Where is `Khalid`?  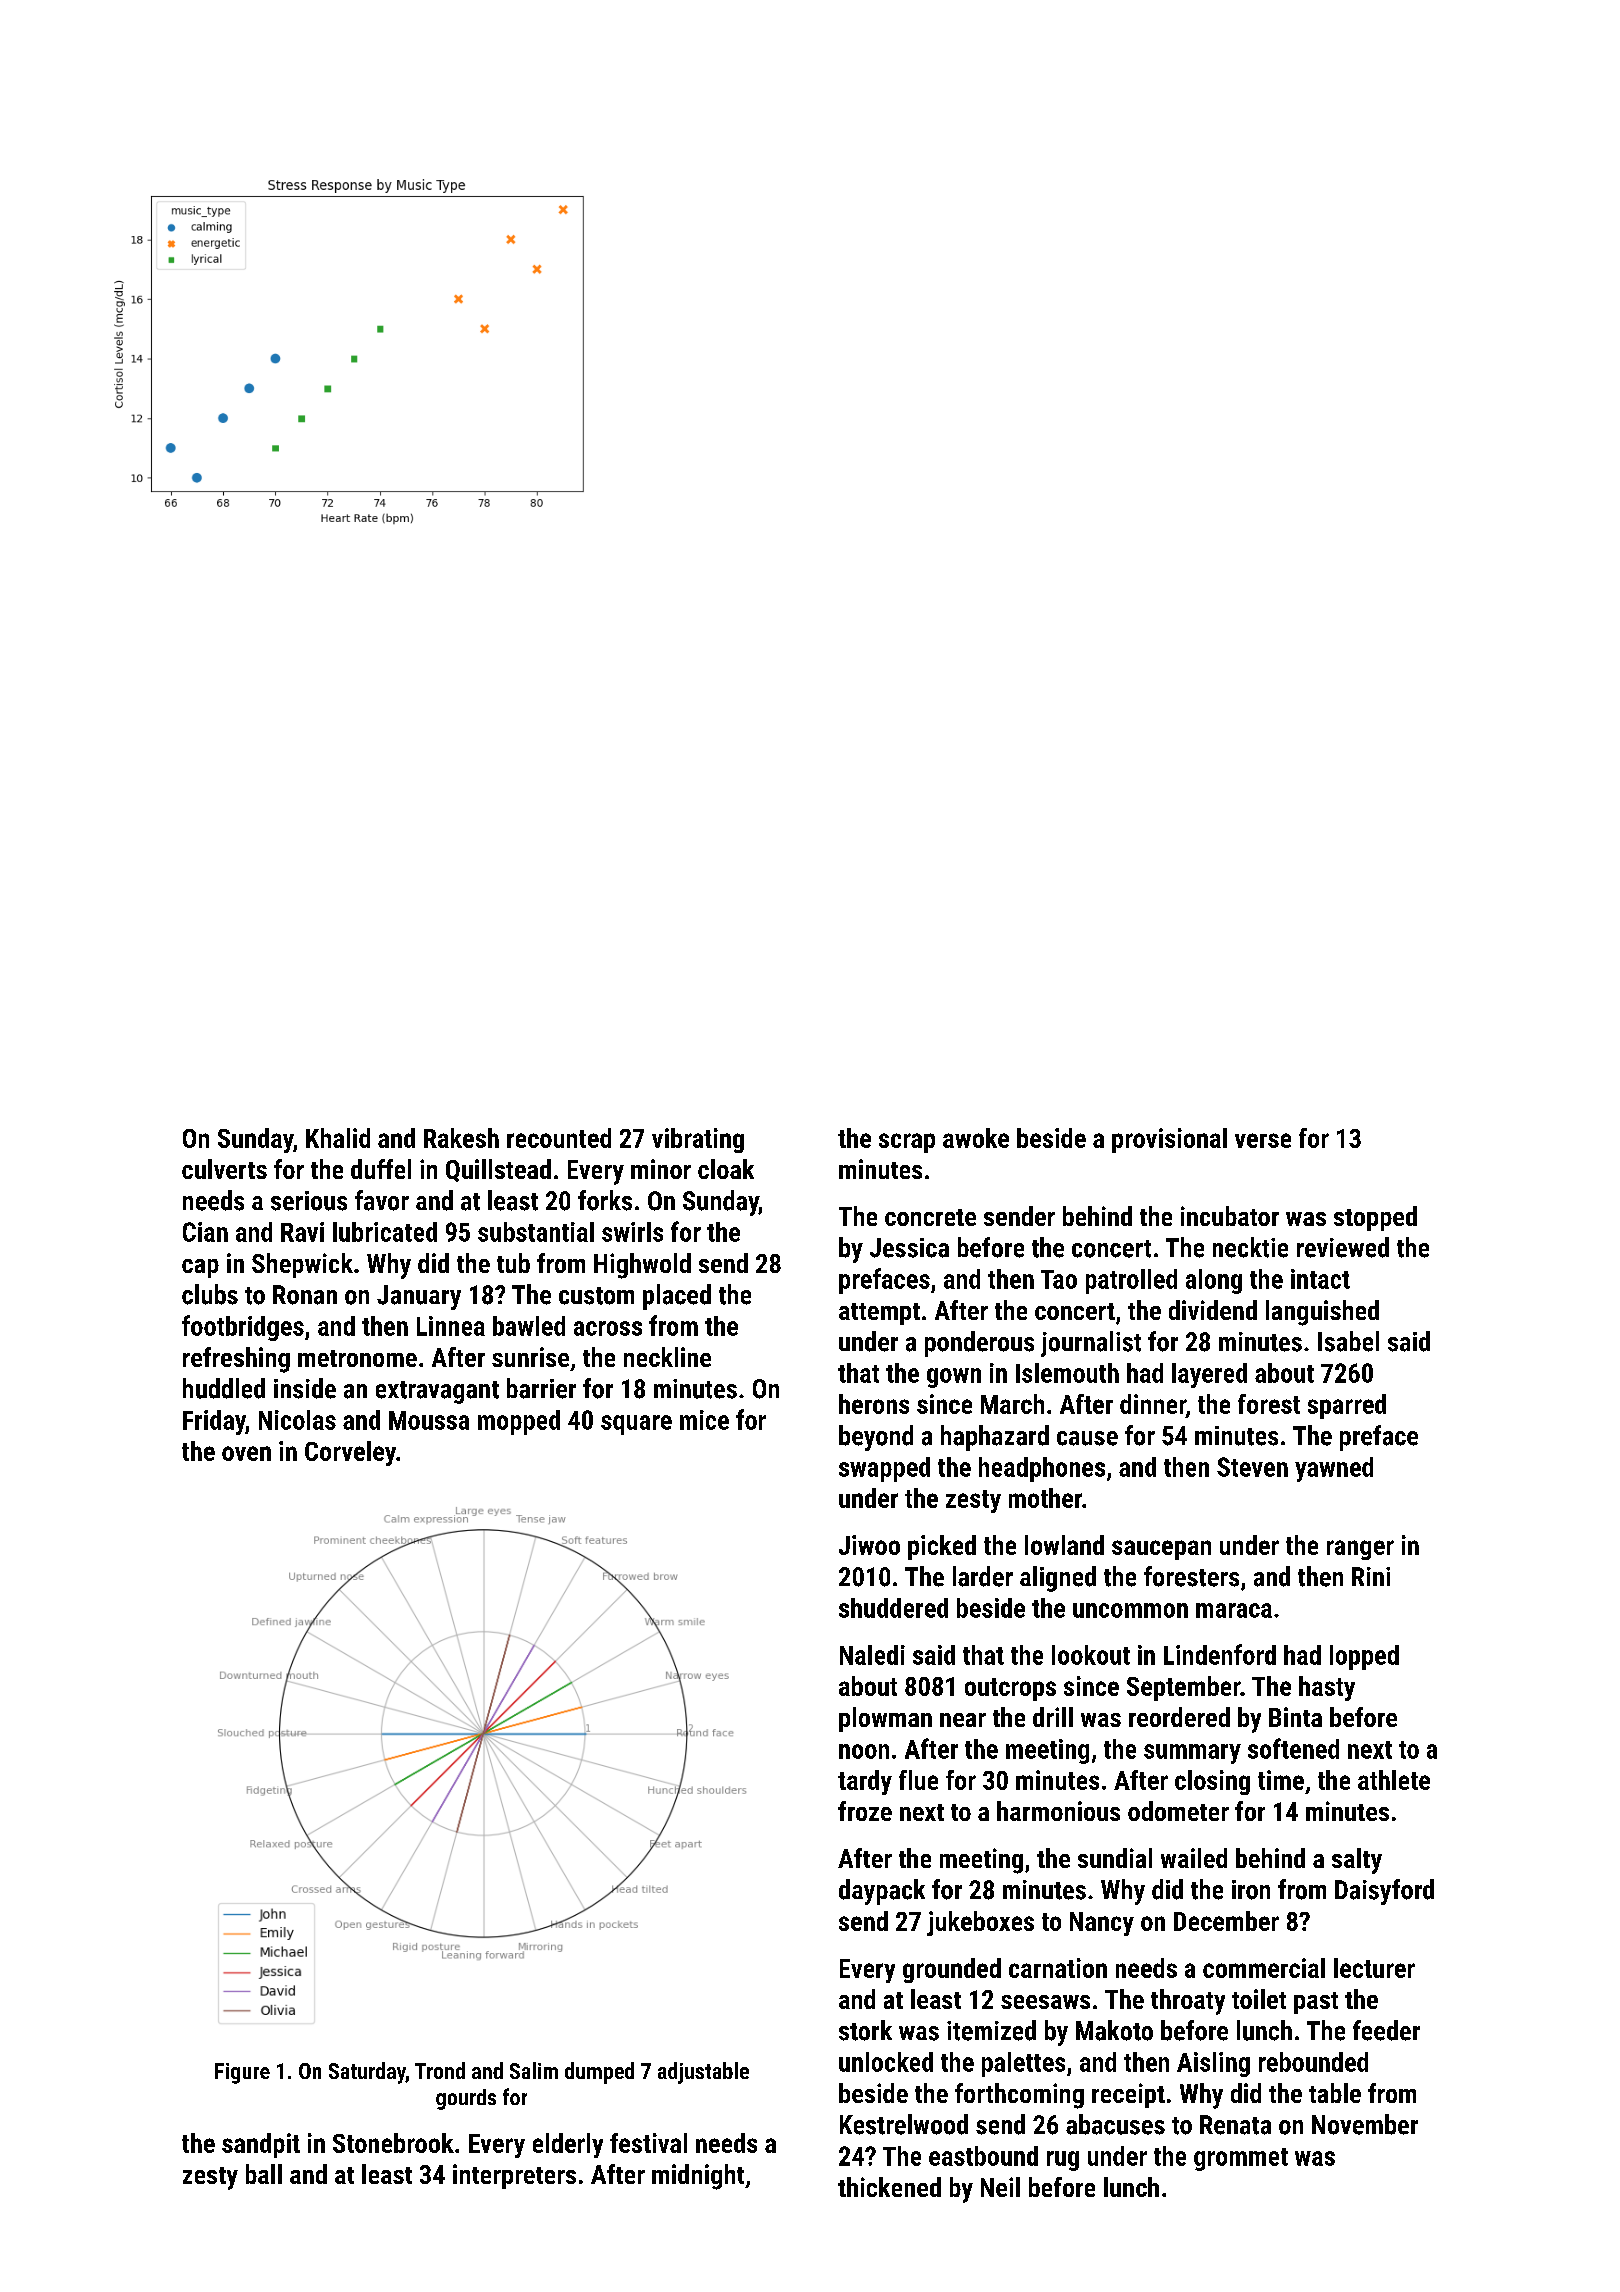 Khalid is located at coordinates (338, 1138).
